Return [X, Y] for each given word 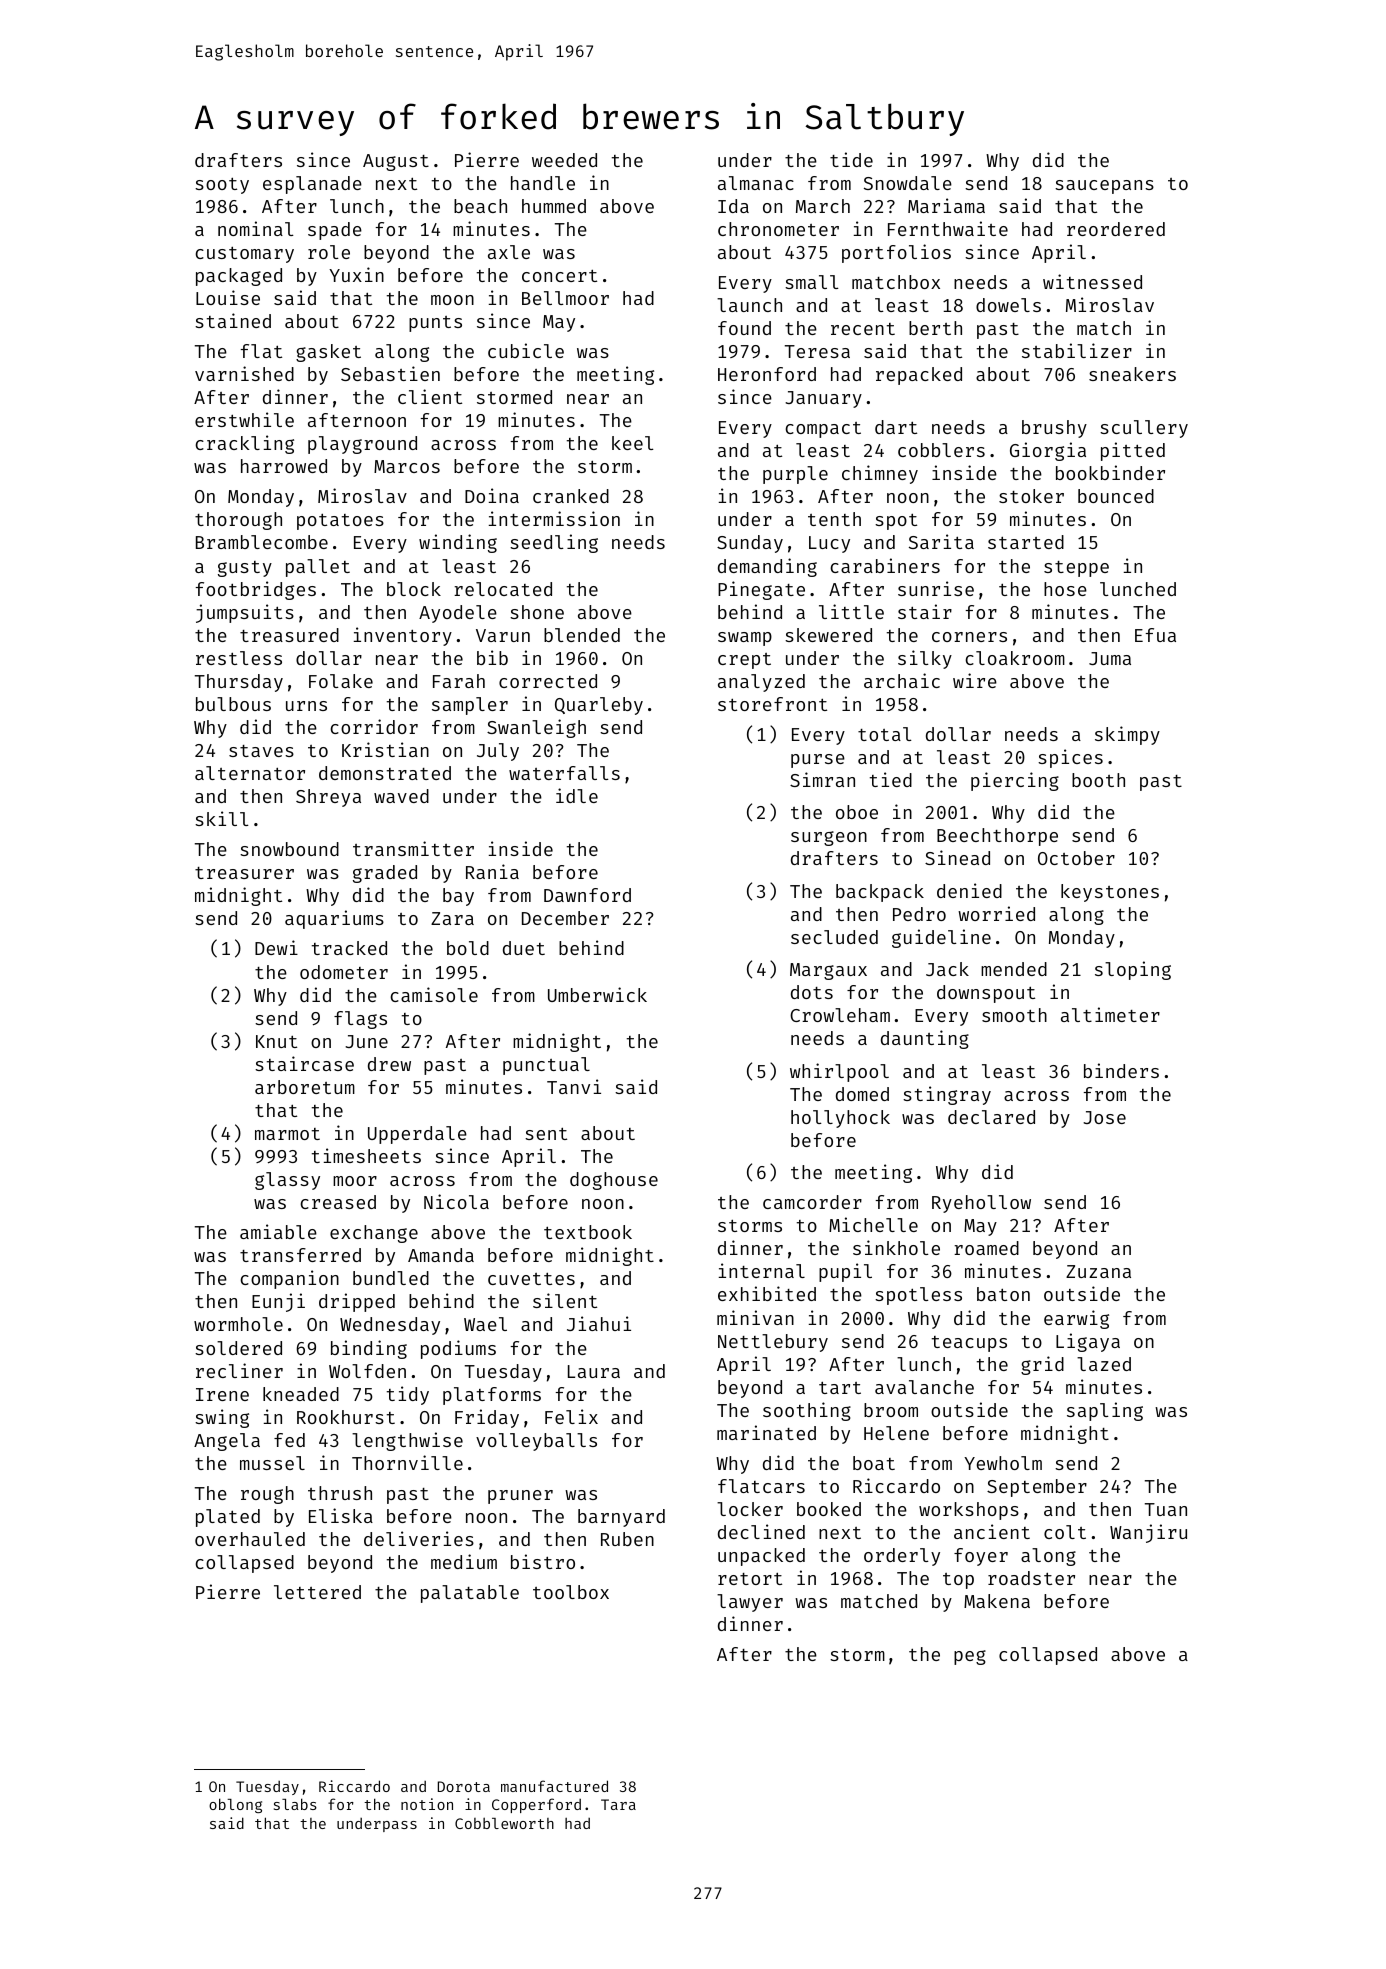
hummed [554, 206]
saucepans [1104, 187]
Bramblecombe [262, 542]
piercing [1015, 781]
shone [537, 612]
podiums [458, 1349]
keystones [1110, 893]
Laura [594, 1371]
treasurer [244, 873]
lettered [317, 1592]
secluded [834, 937]
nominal [256, 228]
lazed [1104, 1364]
